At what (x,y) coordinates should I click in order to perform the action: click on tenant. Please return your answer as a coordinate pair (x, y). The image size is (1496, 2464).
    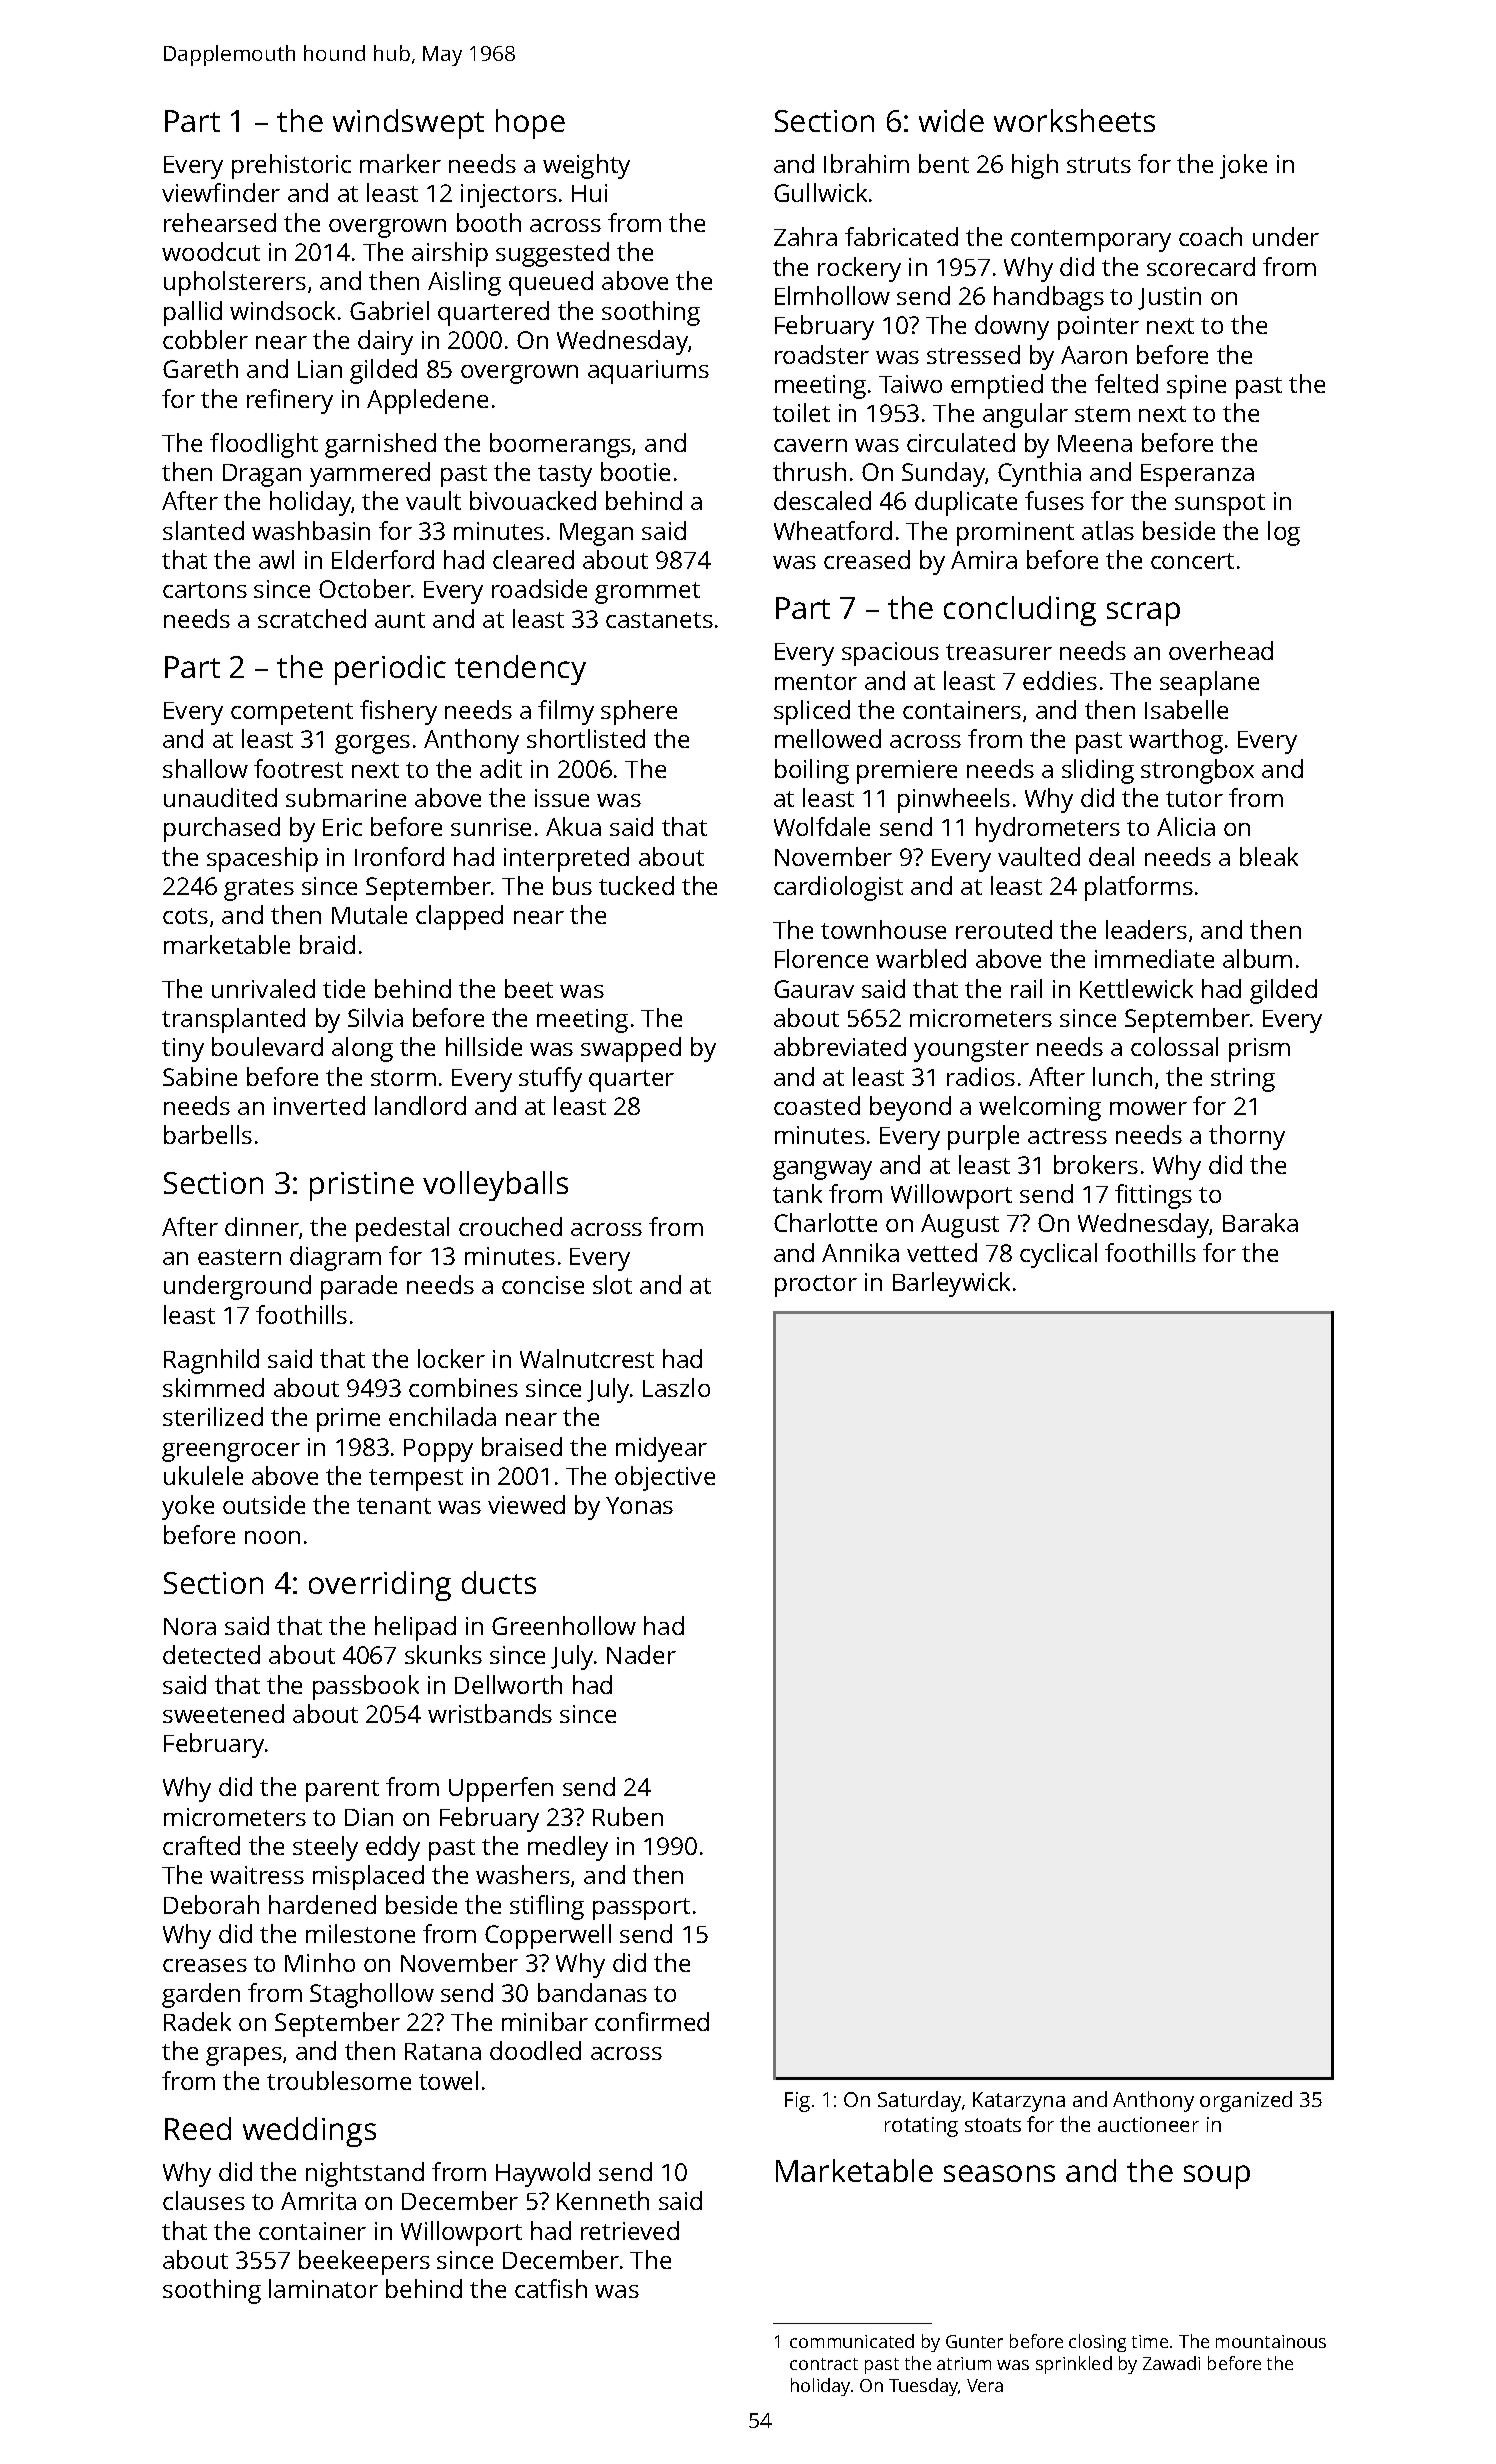
    Looking at the image, I should click on (394, 1506).
